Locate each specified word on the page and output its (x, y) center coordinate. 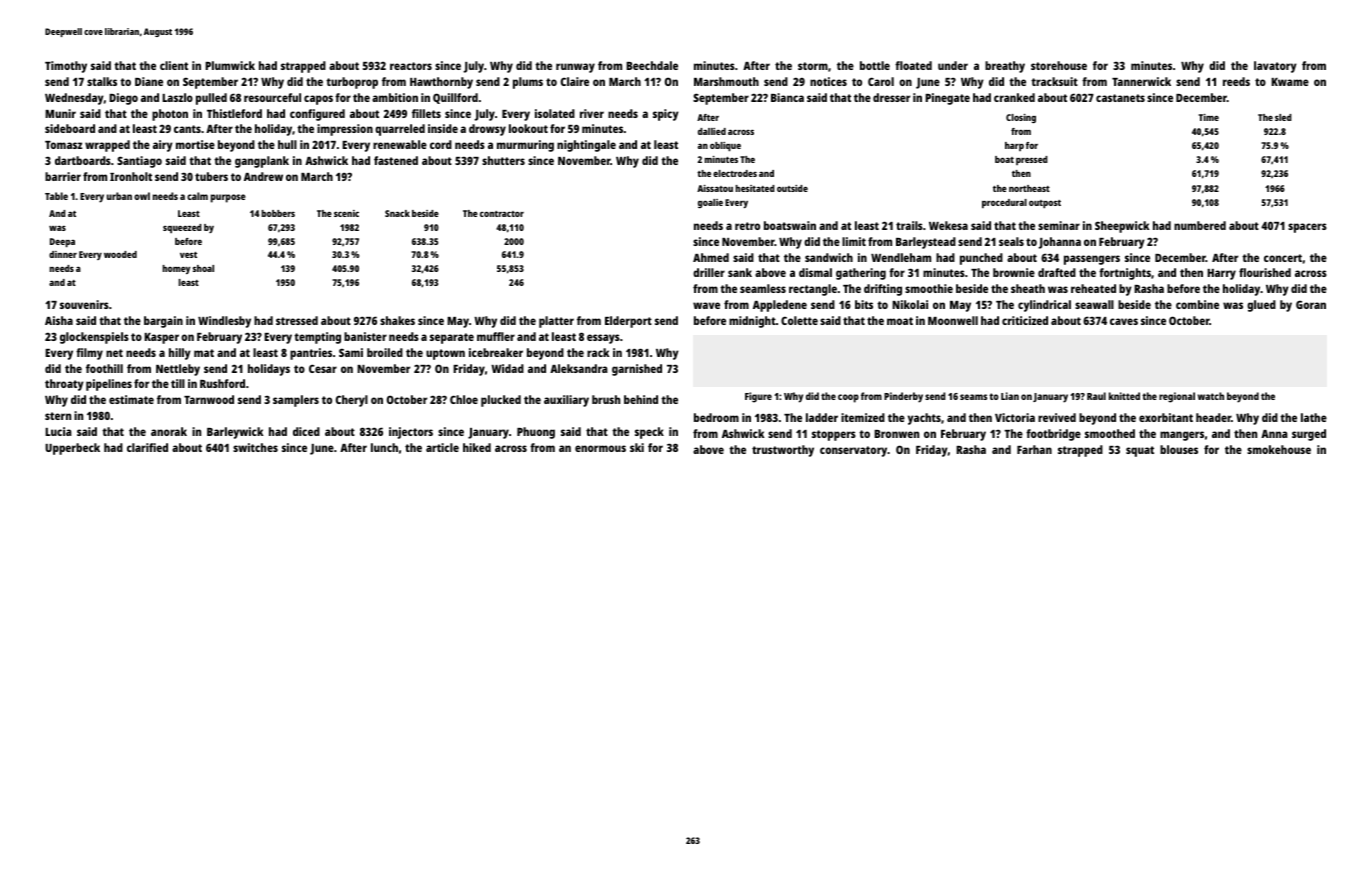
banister (365, 336)
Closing (1021, 118)
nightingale (586, 146)
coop (848, 398)
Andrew (263, 176)
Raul (1096, 396)
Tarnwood (209, 399)
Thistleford (234, 113)
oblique (725, 147)
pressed (1032, 160)
